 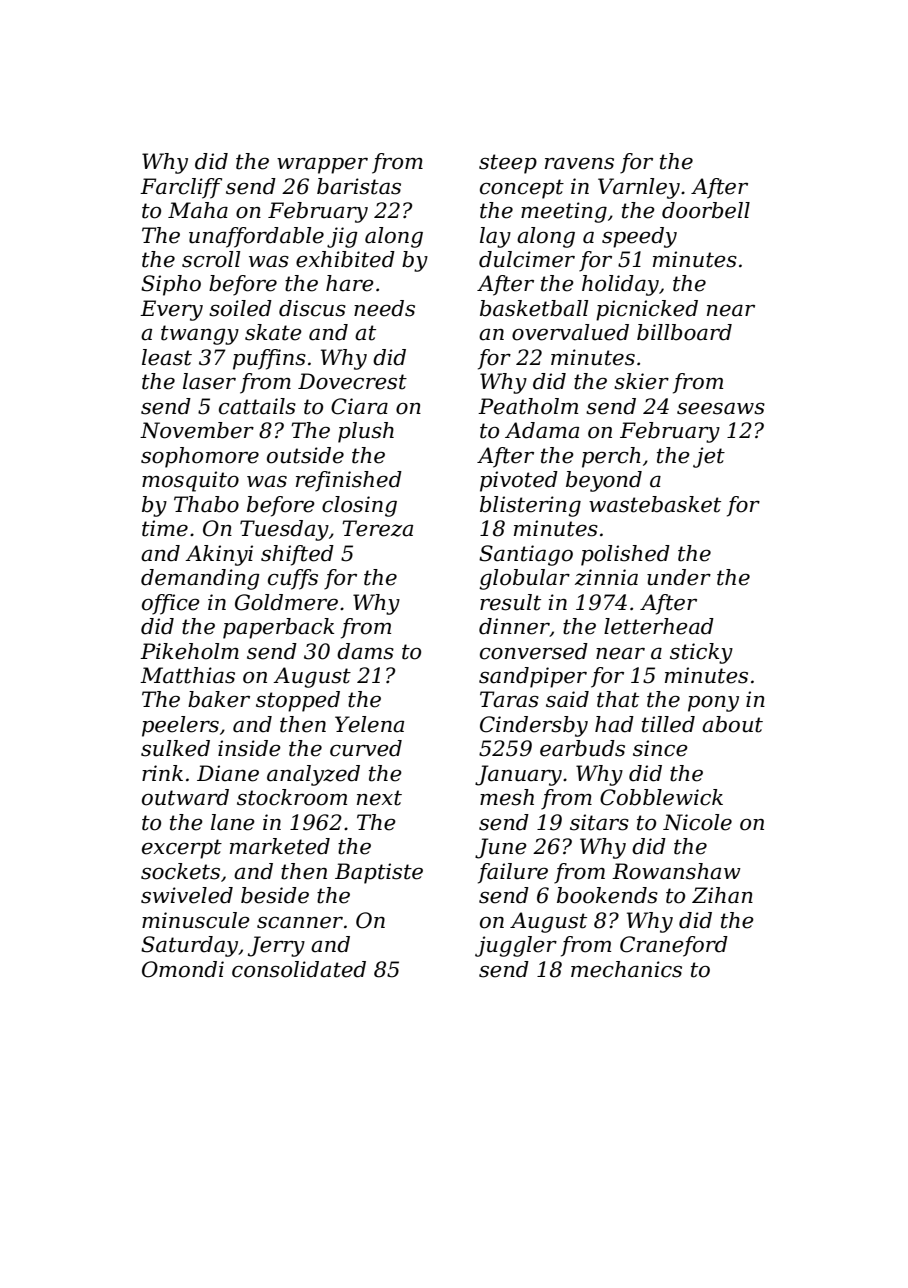 I want to click on Omondi, so click(x=183, y=969).
